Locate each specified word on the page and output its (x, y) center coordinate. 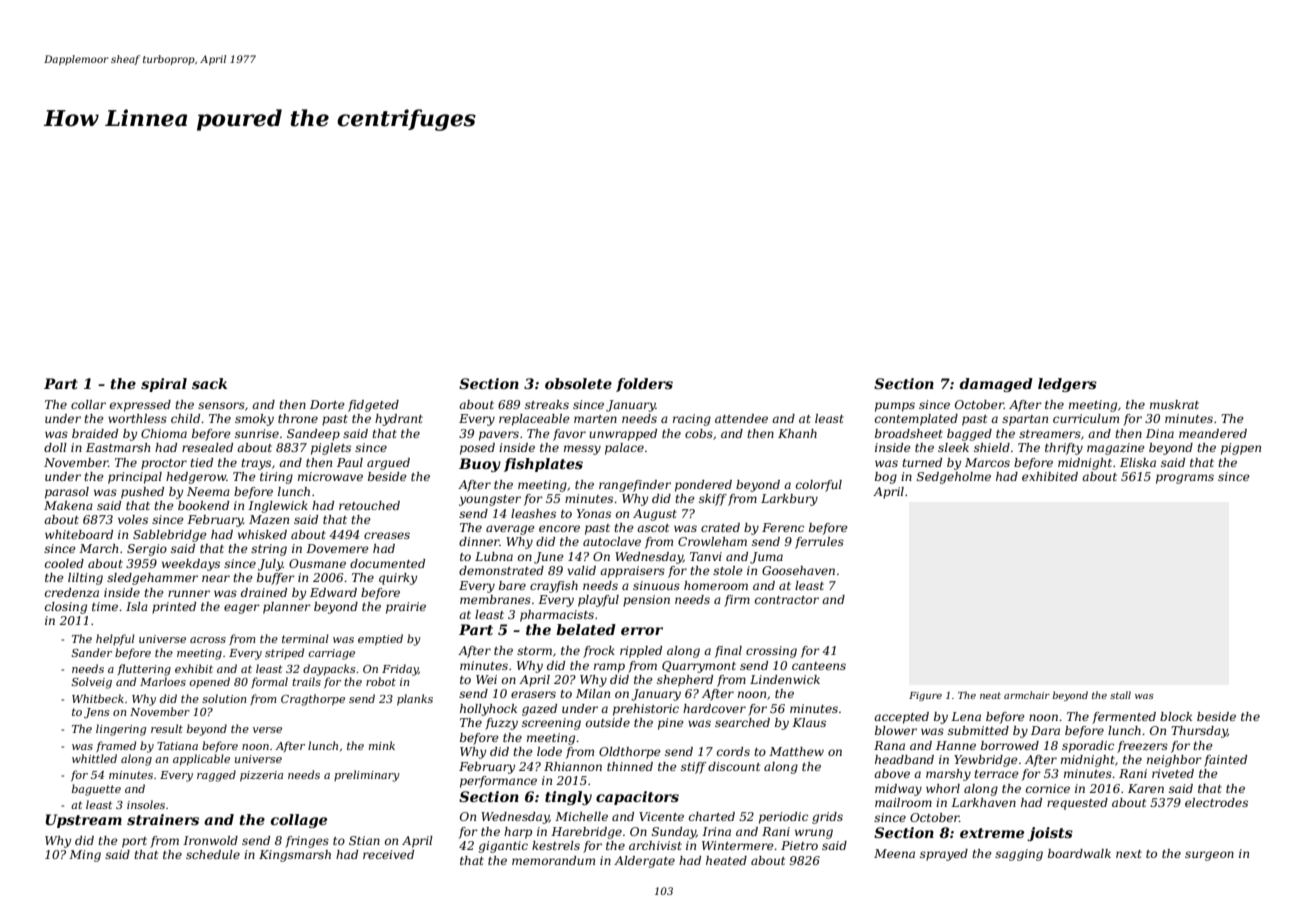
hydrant (399, 420)
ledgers (1067, 385)
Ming (85, 856)
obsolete (578, 383)
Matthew (796, 751)
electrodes (1216, 802)
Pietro (799, 845)
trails (306, 681)
